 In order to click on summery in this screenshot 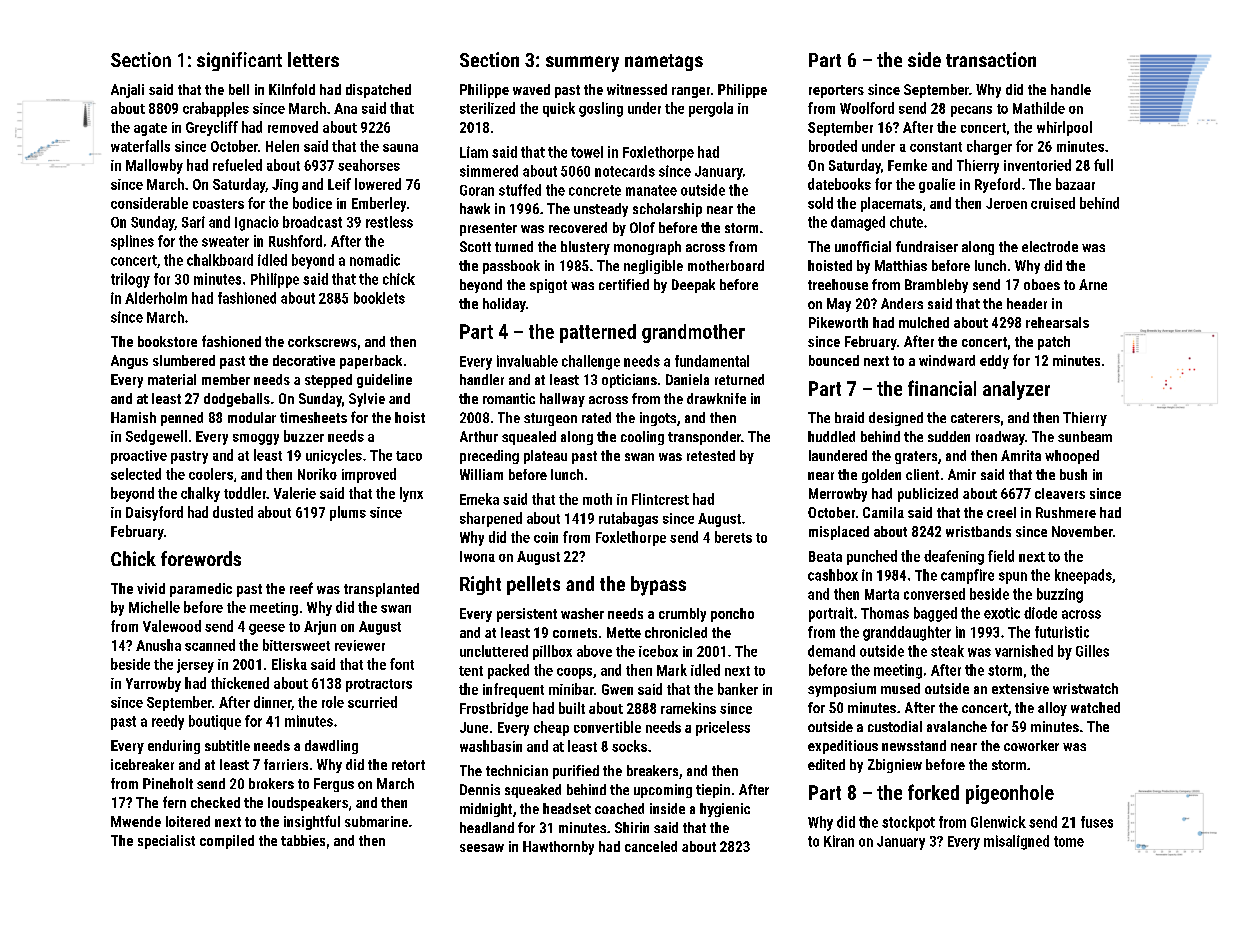, I will do `click(582, 64)`.
